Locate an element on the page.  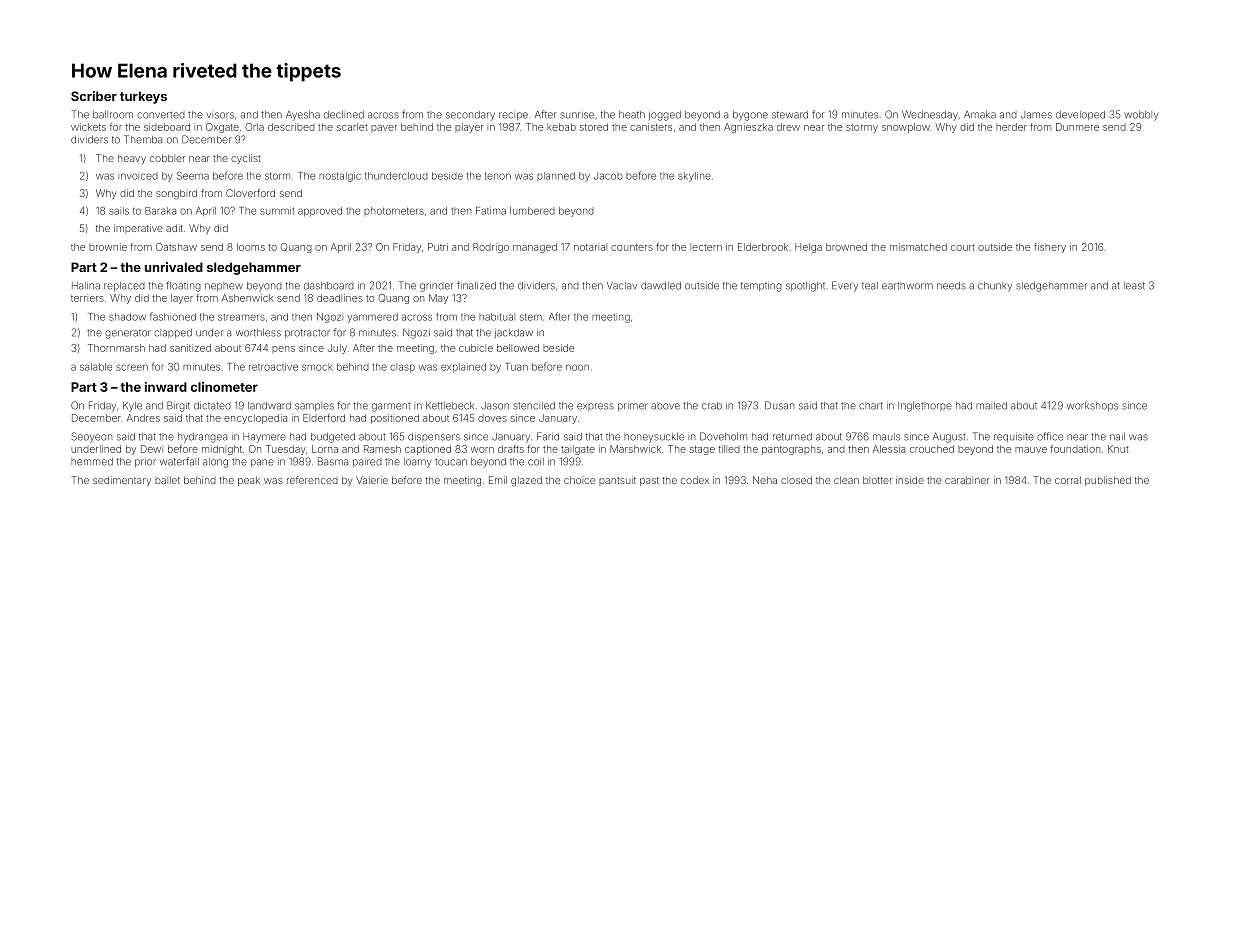
mailed is located at coordinates (991, 406).
